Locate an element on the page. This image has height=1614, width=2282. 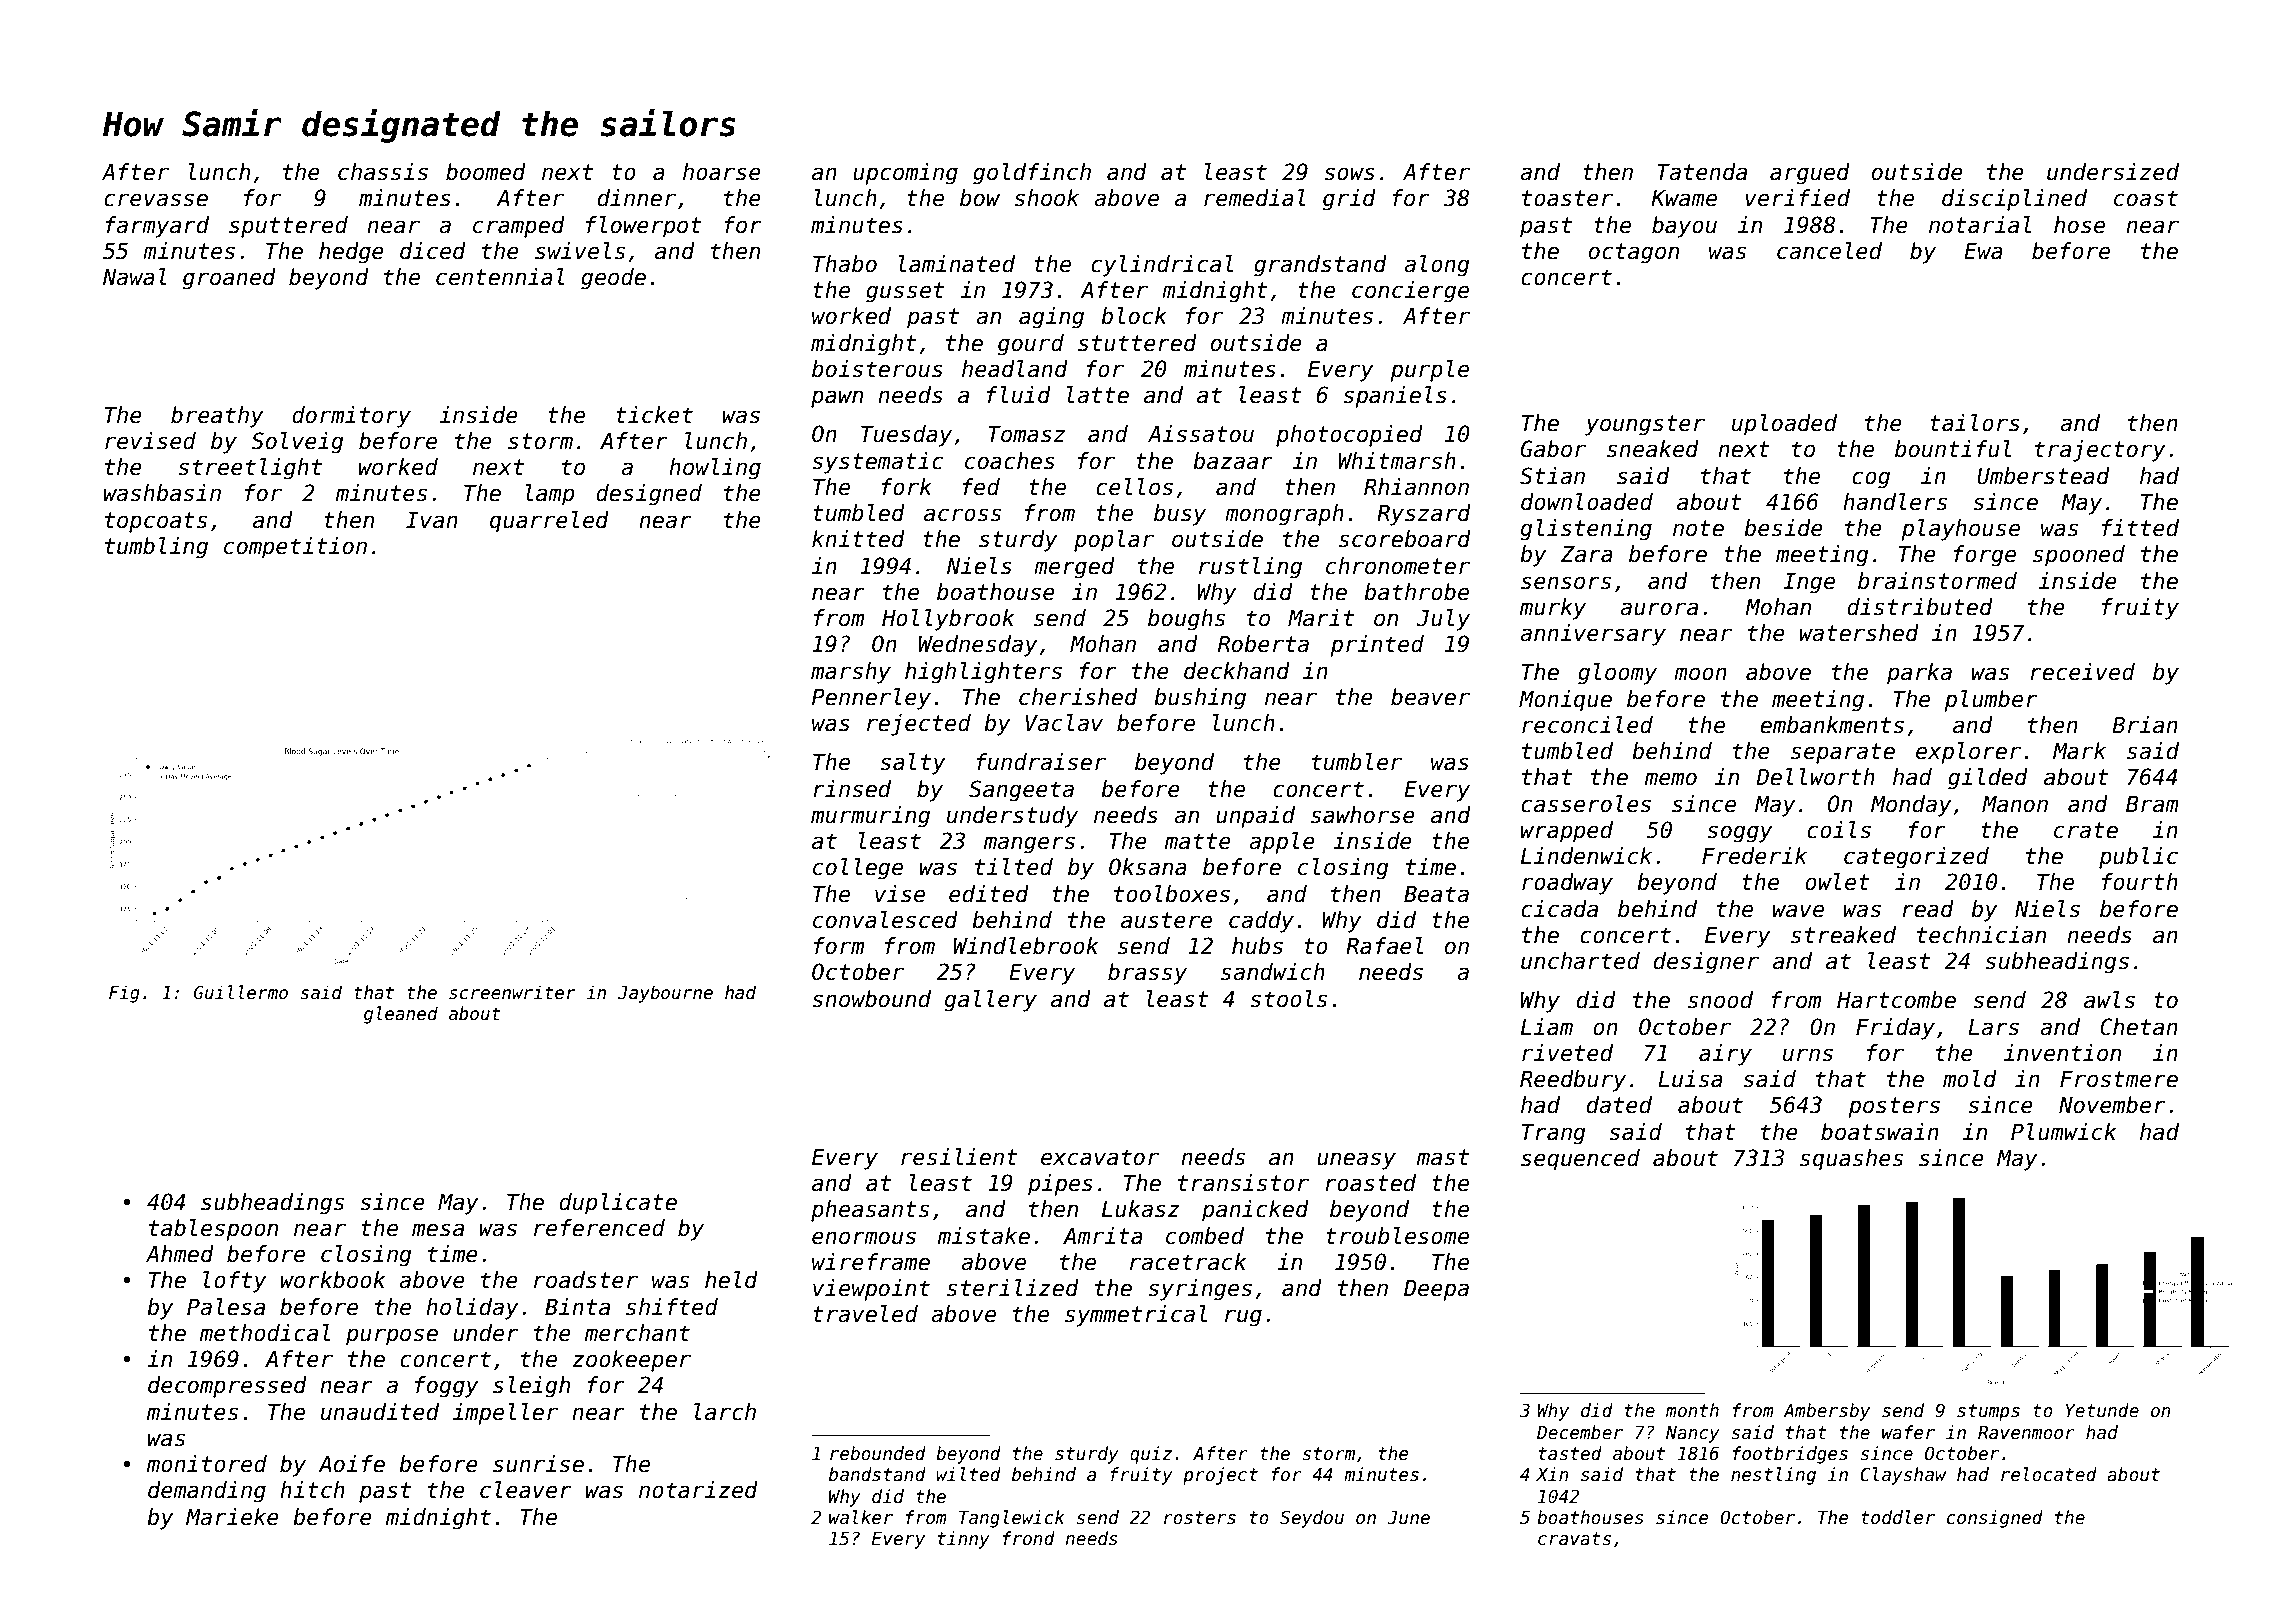
sneaked is located at coordinates (1653, 449).
